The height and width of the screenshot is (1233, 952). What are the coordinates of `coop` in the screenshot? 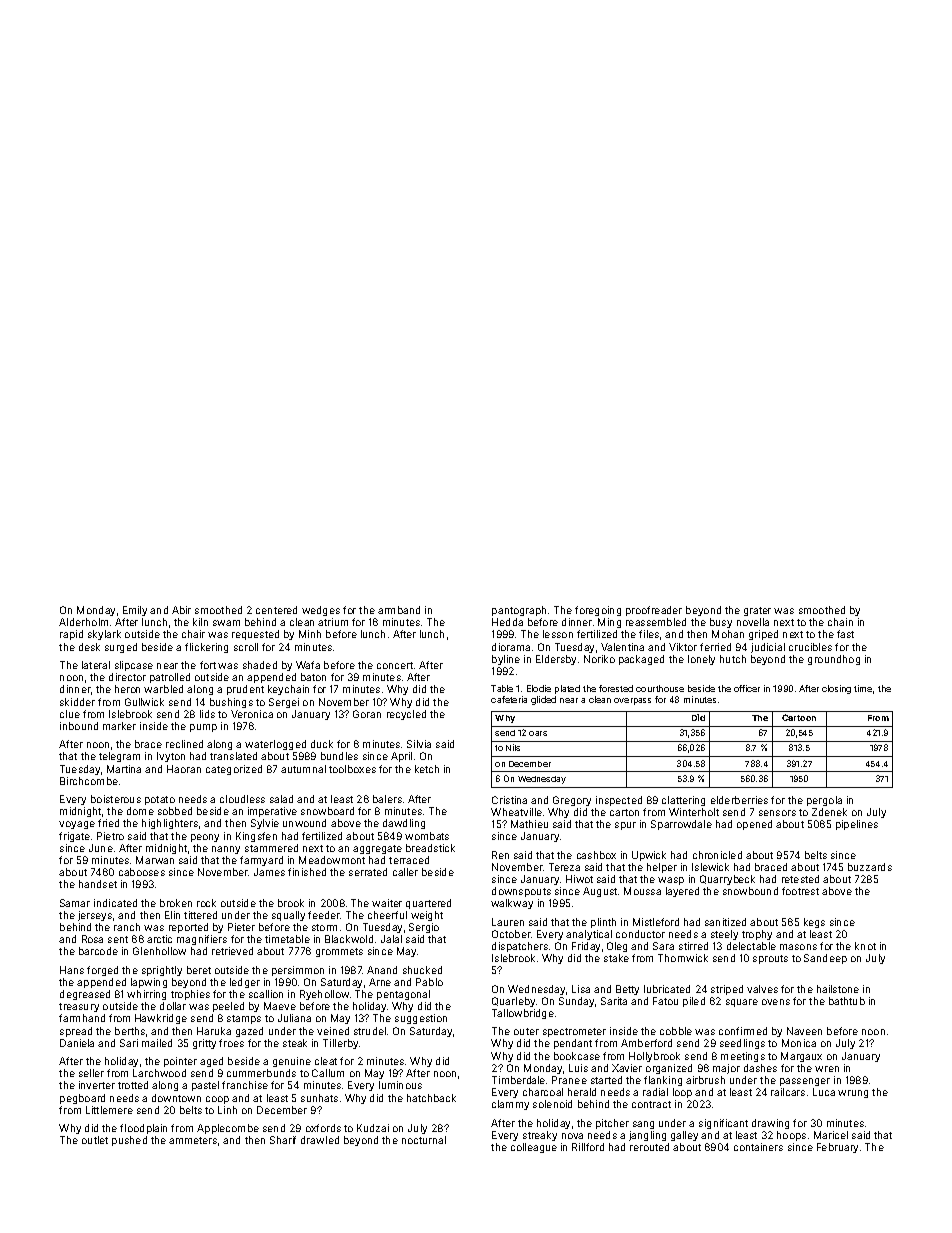 It's located at (217, 1100).
